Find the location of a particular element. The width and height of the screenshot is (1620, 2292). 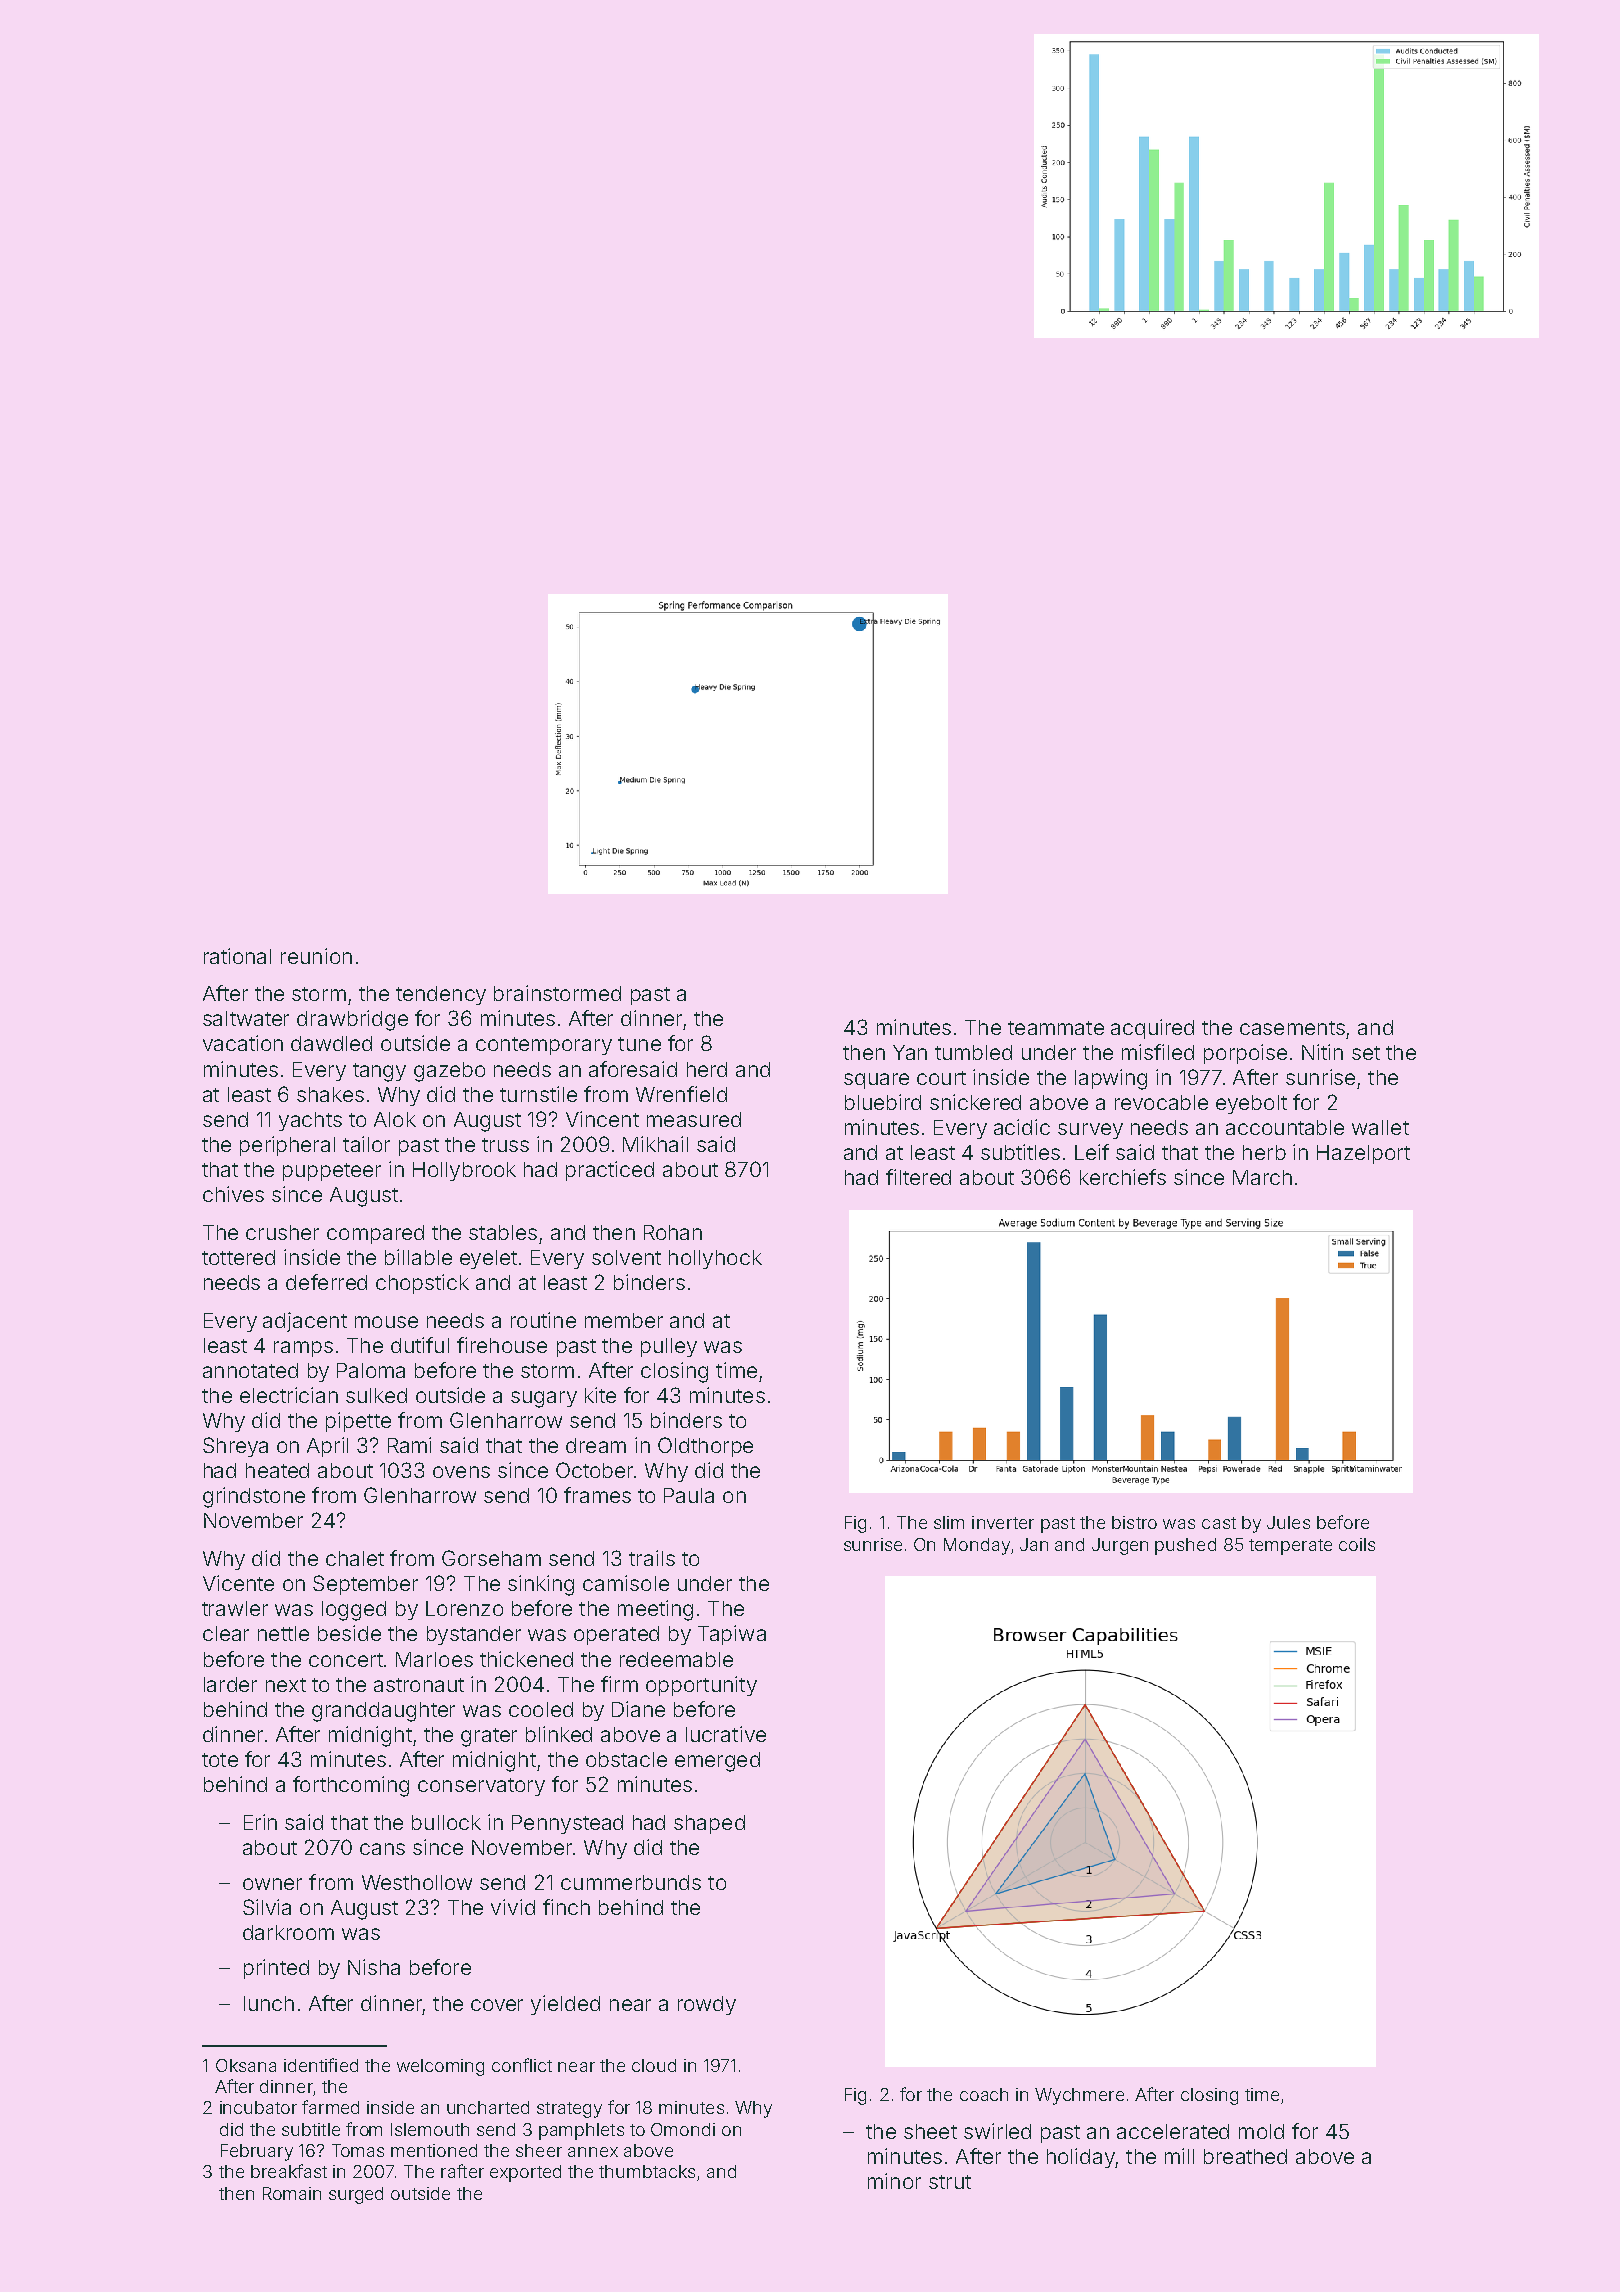

Vicente is located at coordinates (238, 1583).
